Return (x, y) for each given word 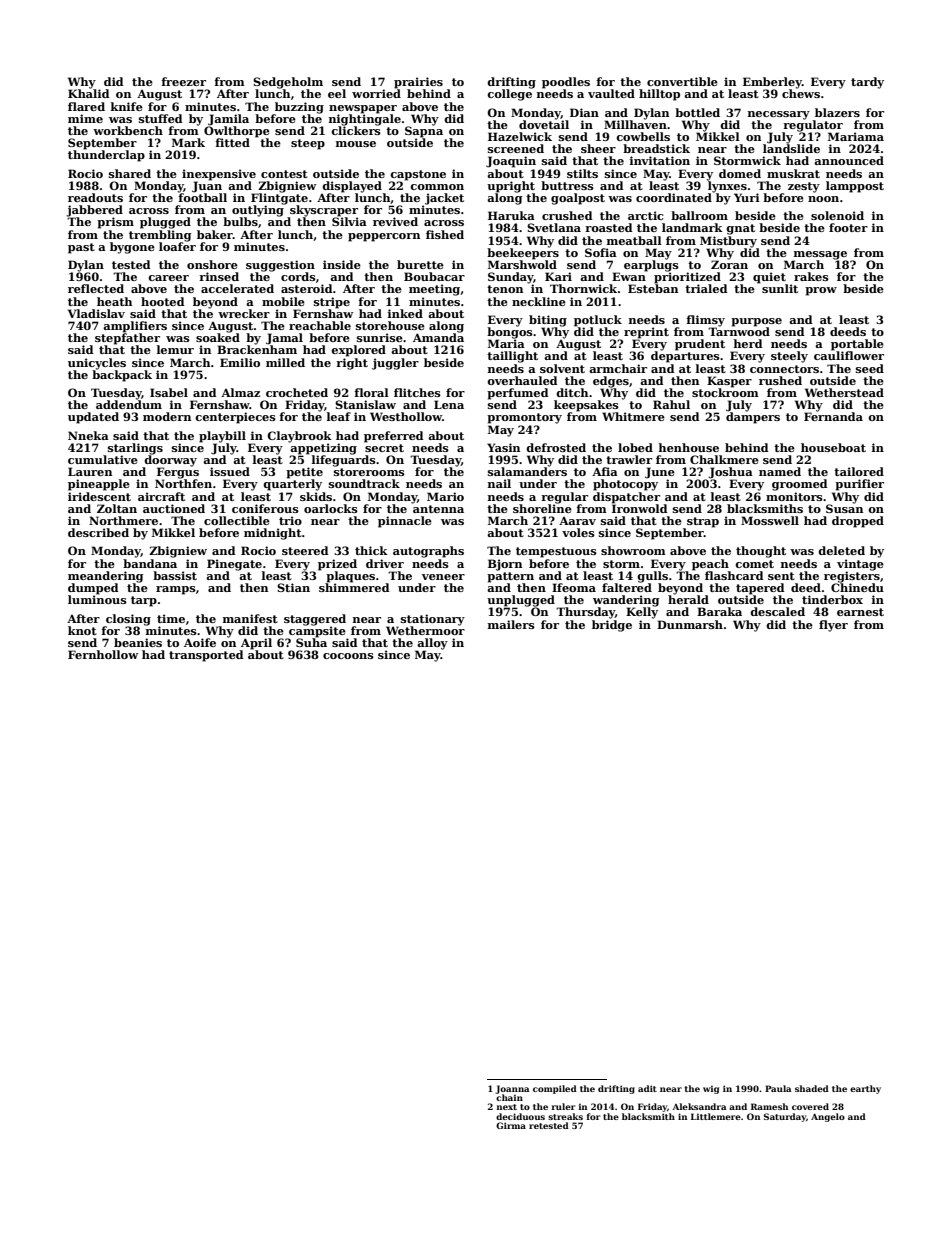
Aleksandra (699, 1106)
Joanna (512, 1089)
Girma (511, 1125)
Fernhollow (103, 654)
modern (167, 416)
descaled (777, 611)
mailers (511, 624)
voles (578, 532)
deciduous (520, 1116)
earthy (865, 1089)
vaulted (611, 93)
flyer (833, 626)
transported (206, 656)
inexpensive (219, 175)
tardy (867, 83)
